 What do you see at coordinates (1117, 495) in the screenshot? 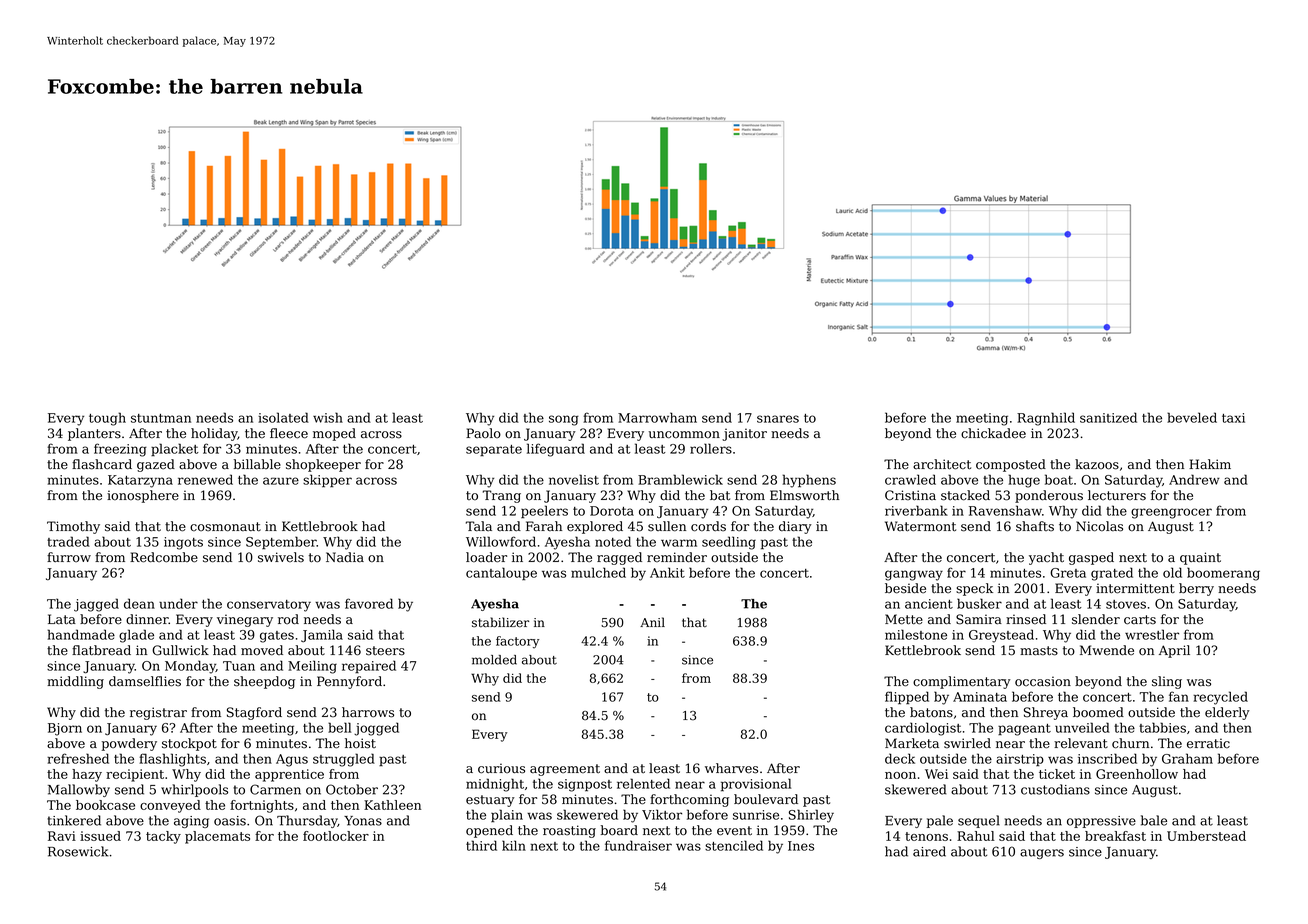
I see `lecturers` at bounding box center [1117, 495].
